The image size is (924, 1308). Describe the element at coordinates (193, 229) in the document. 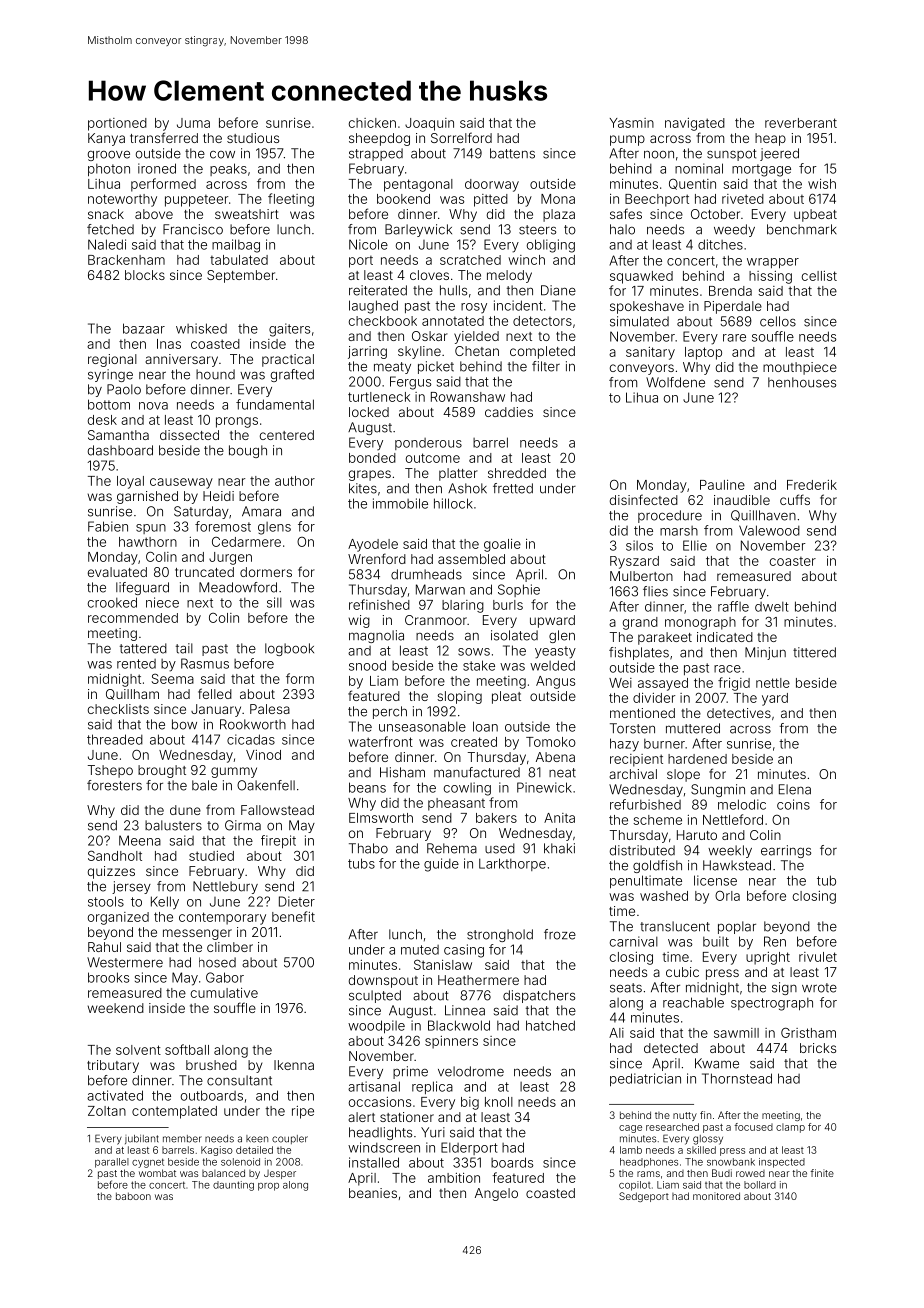

I see `Francisco` at that location.
